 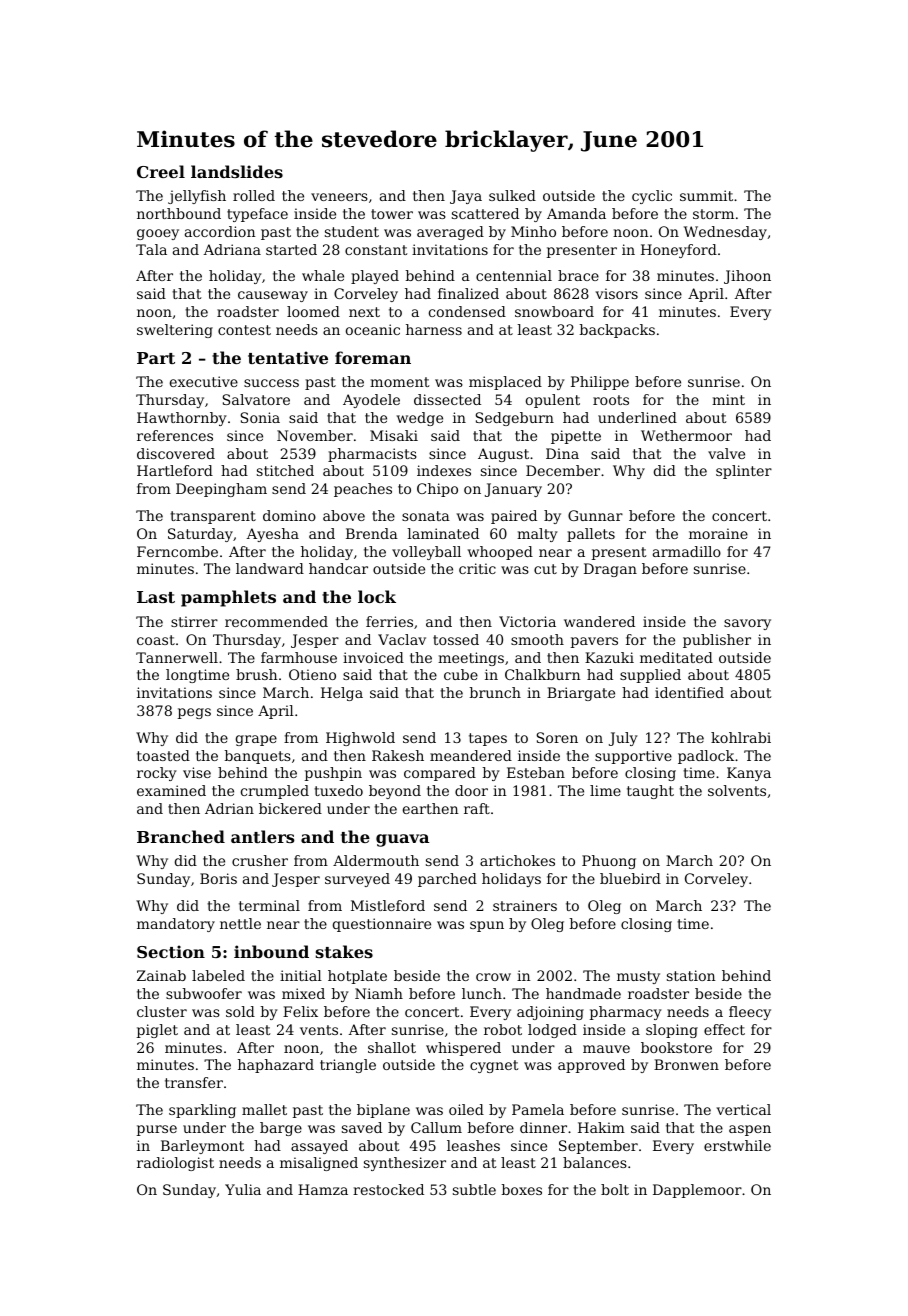 What do you see at coordinates (177, 551) in the document?
I see `Ferncombe` at bounding box center [177, 551].
